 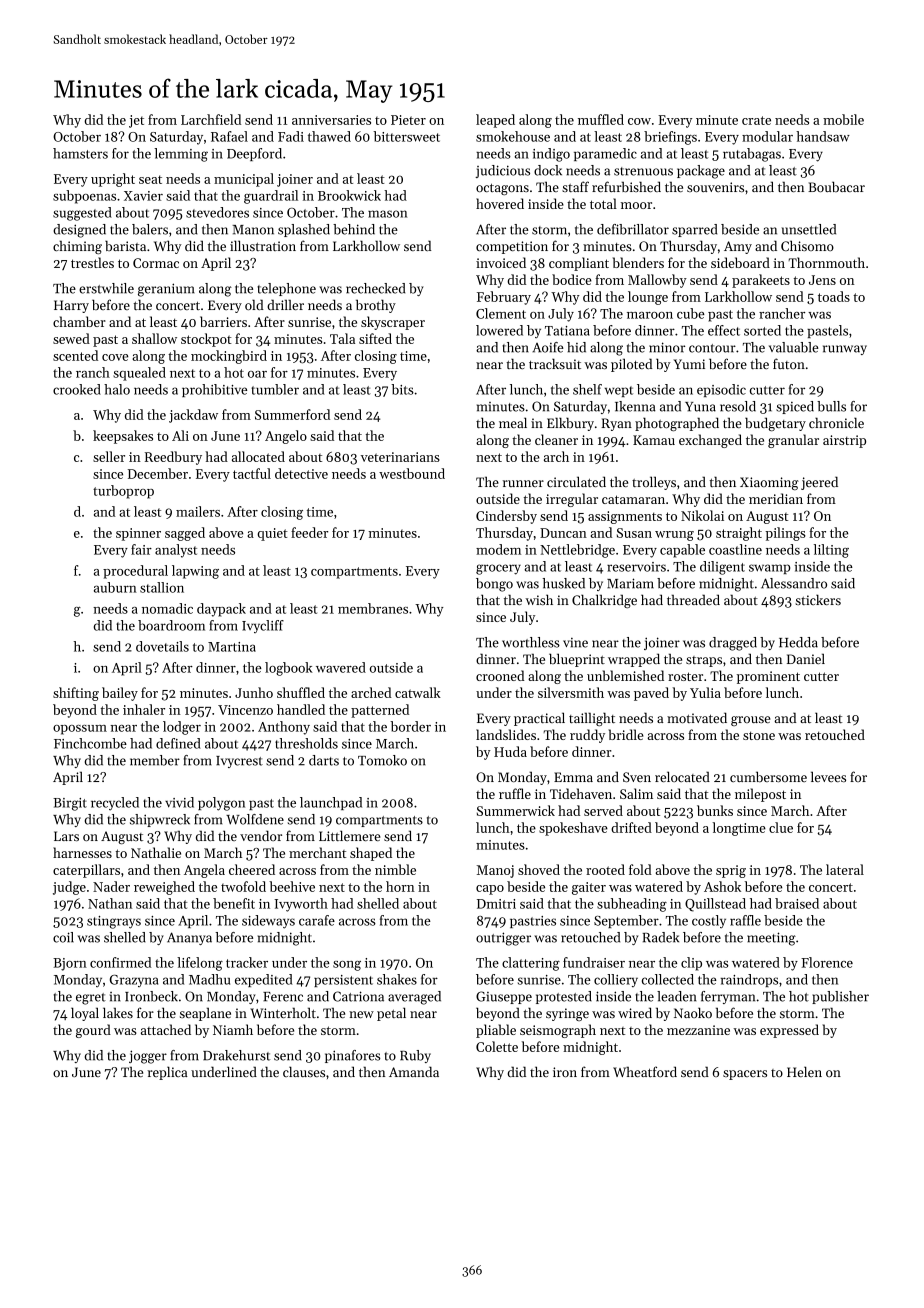 I want to click on competition, so click(x=512, y=247).
